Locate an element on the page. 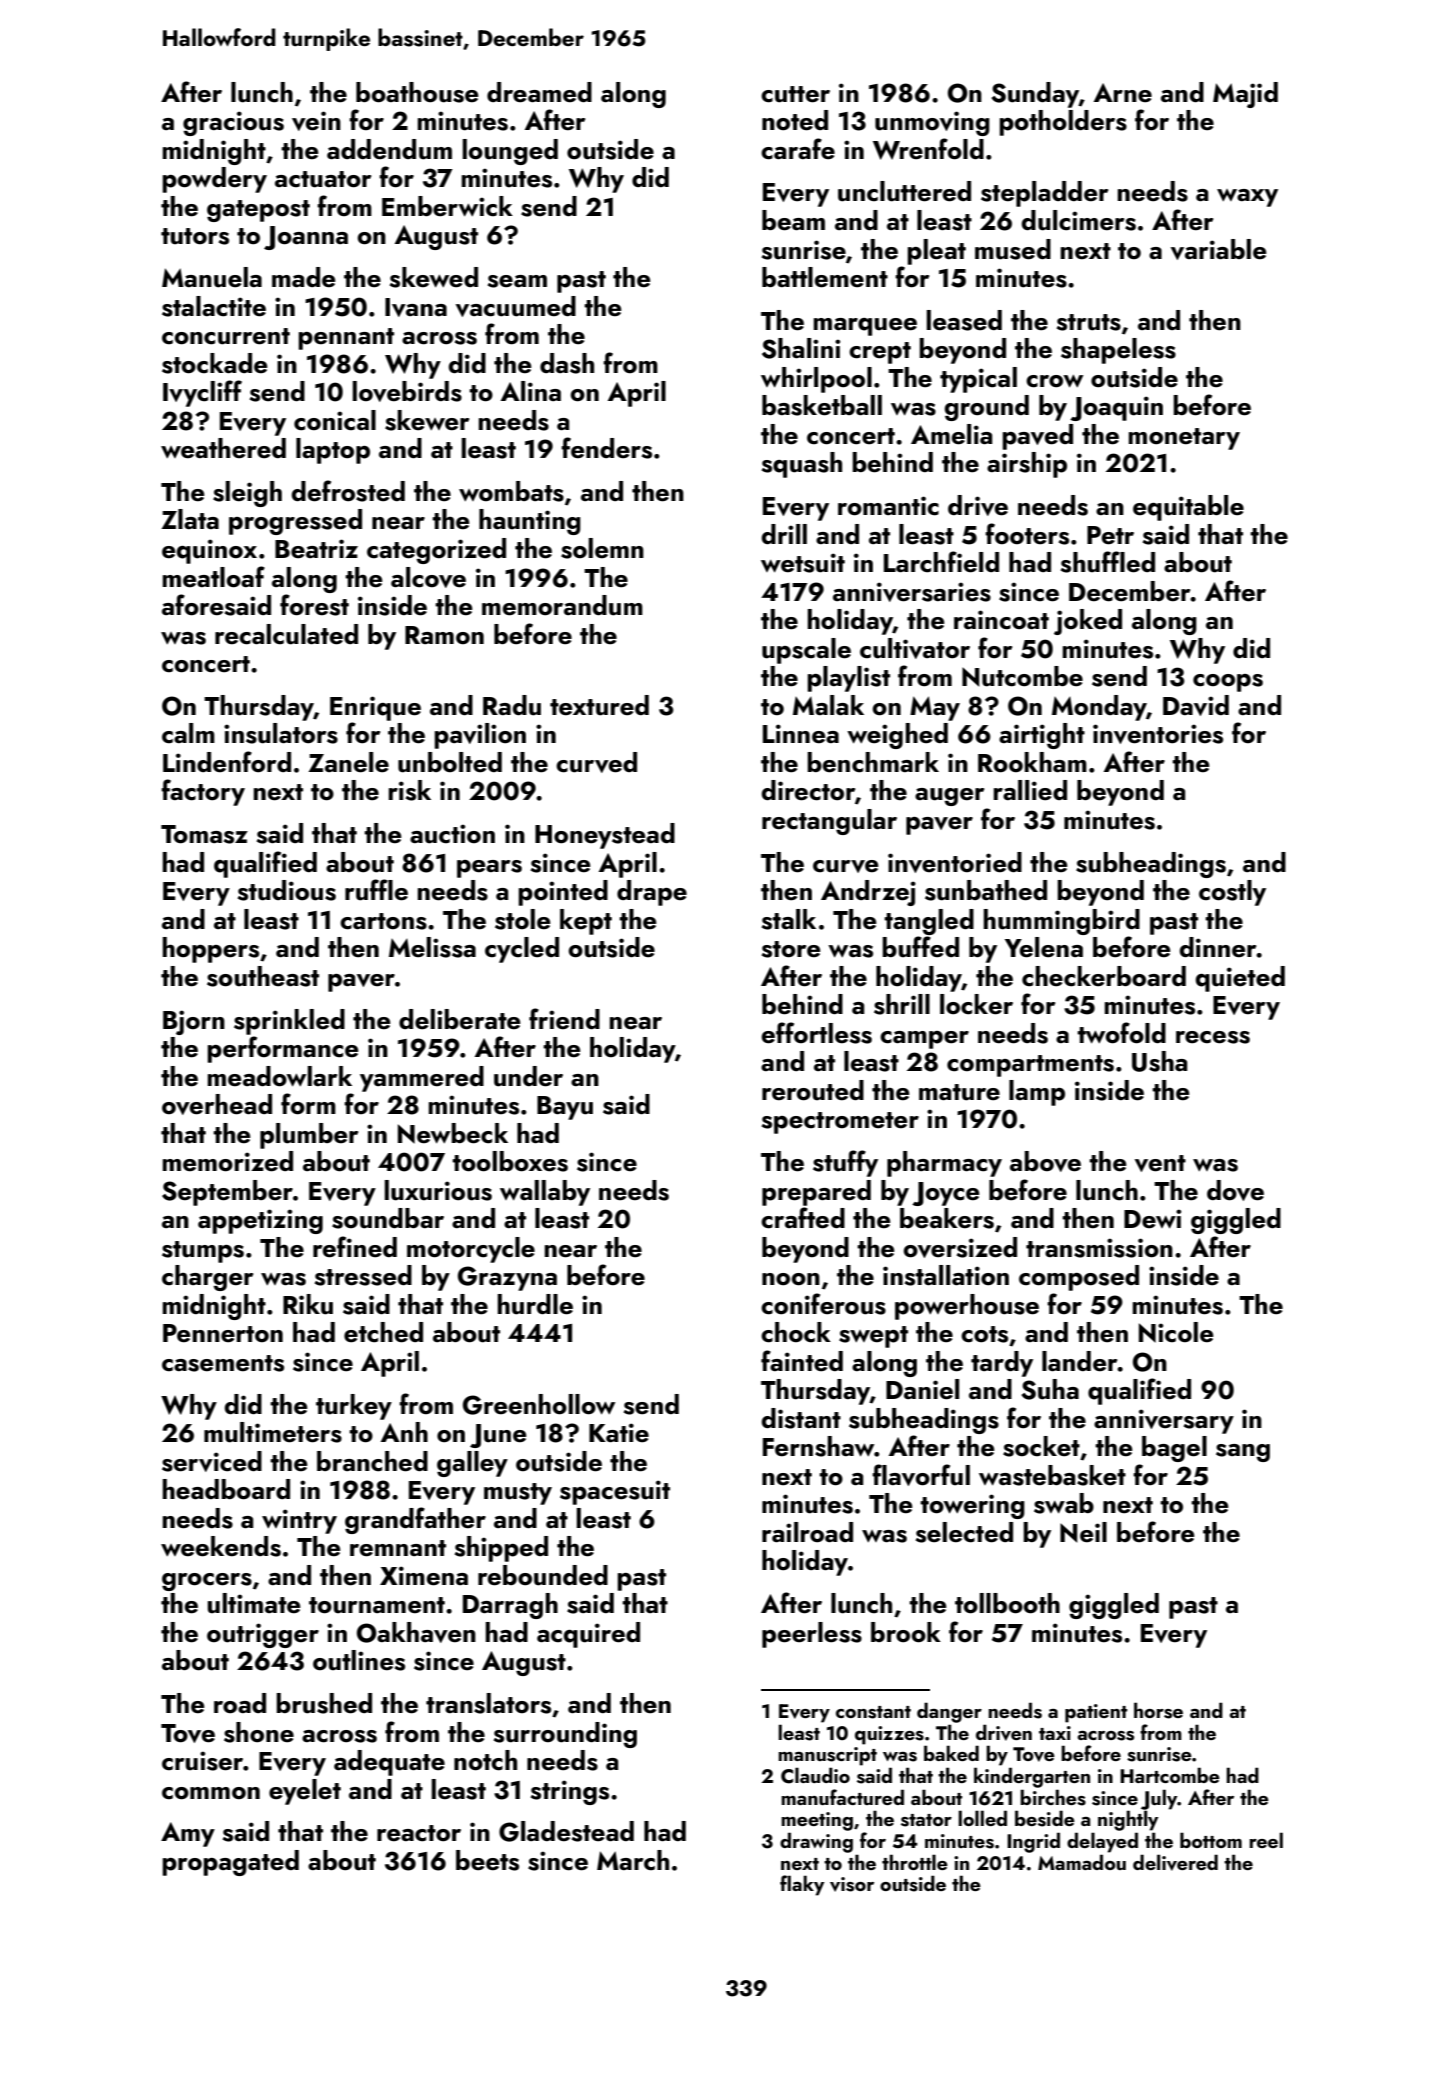 The height and width of the page is (2100, 1450). southeast is located at coordinates (263, 976).
